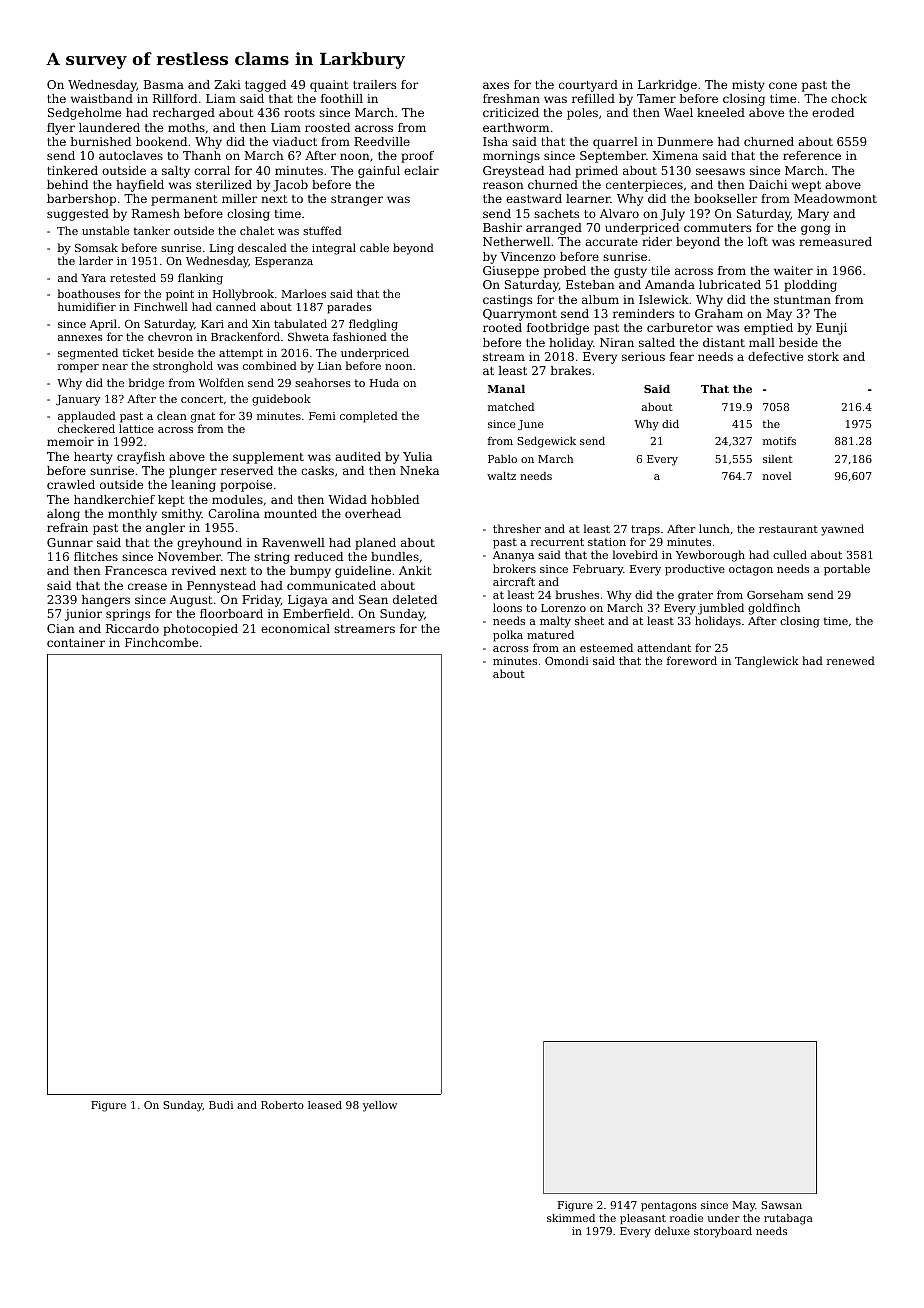 This page has height=1308, width=924. What do you see at coordinates (71, 484) in the page?
I see `crawled` at bounding box center [71, 484].
